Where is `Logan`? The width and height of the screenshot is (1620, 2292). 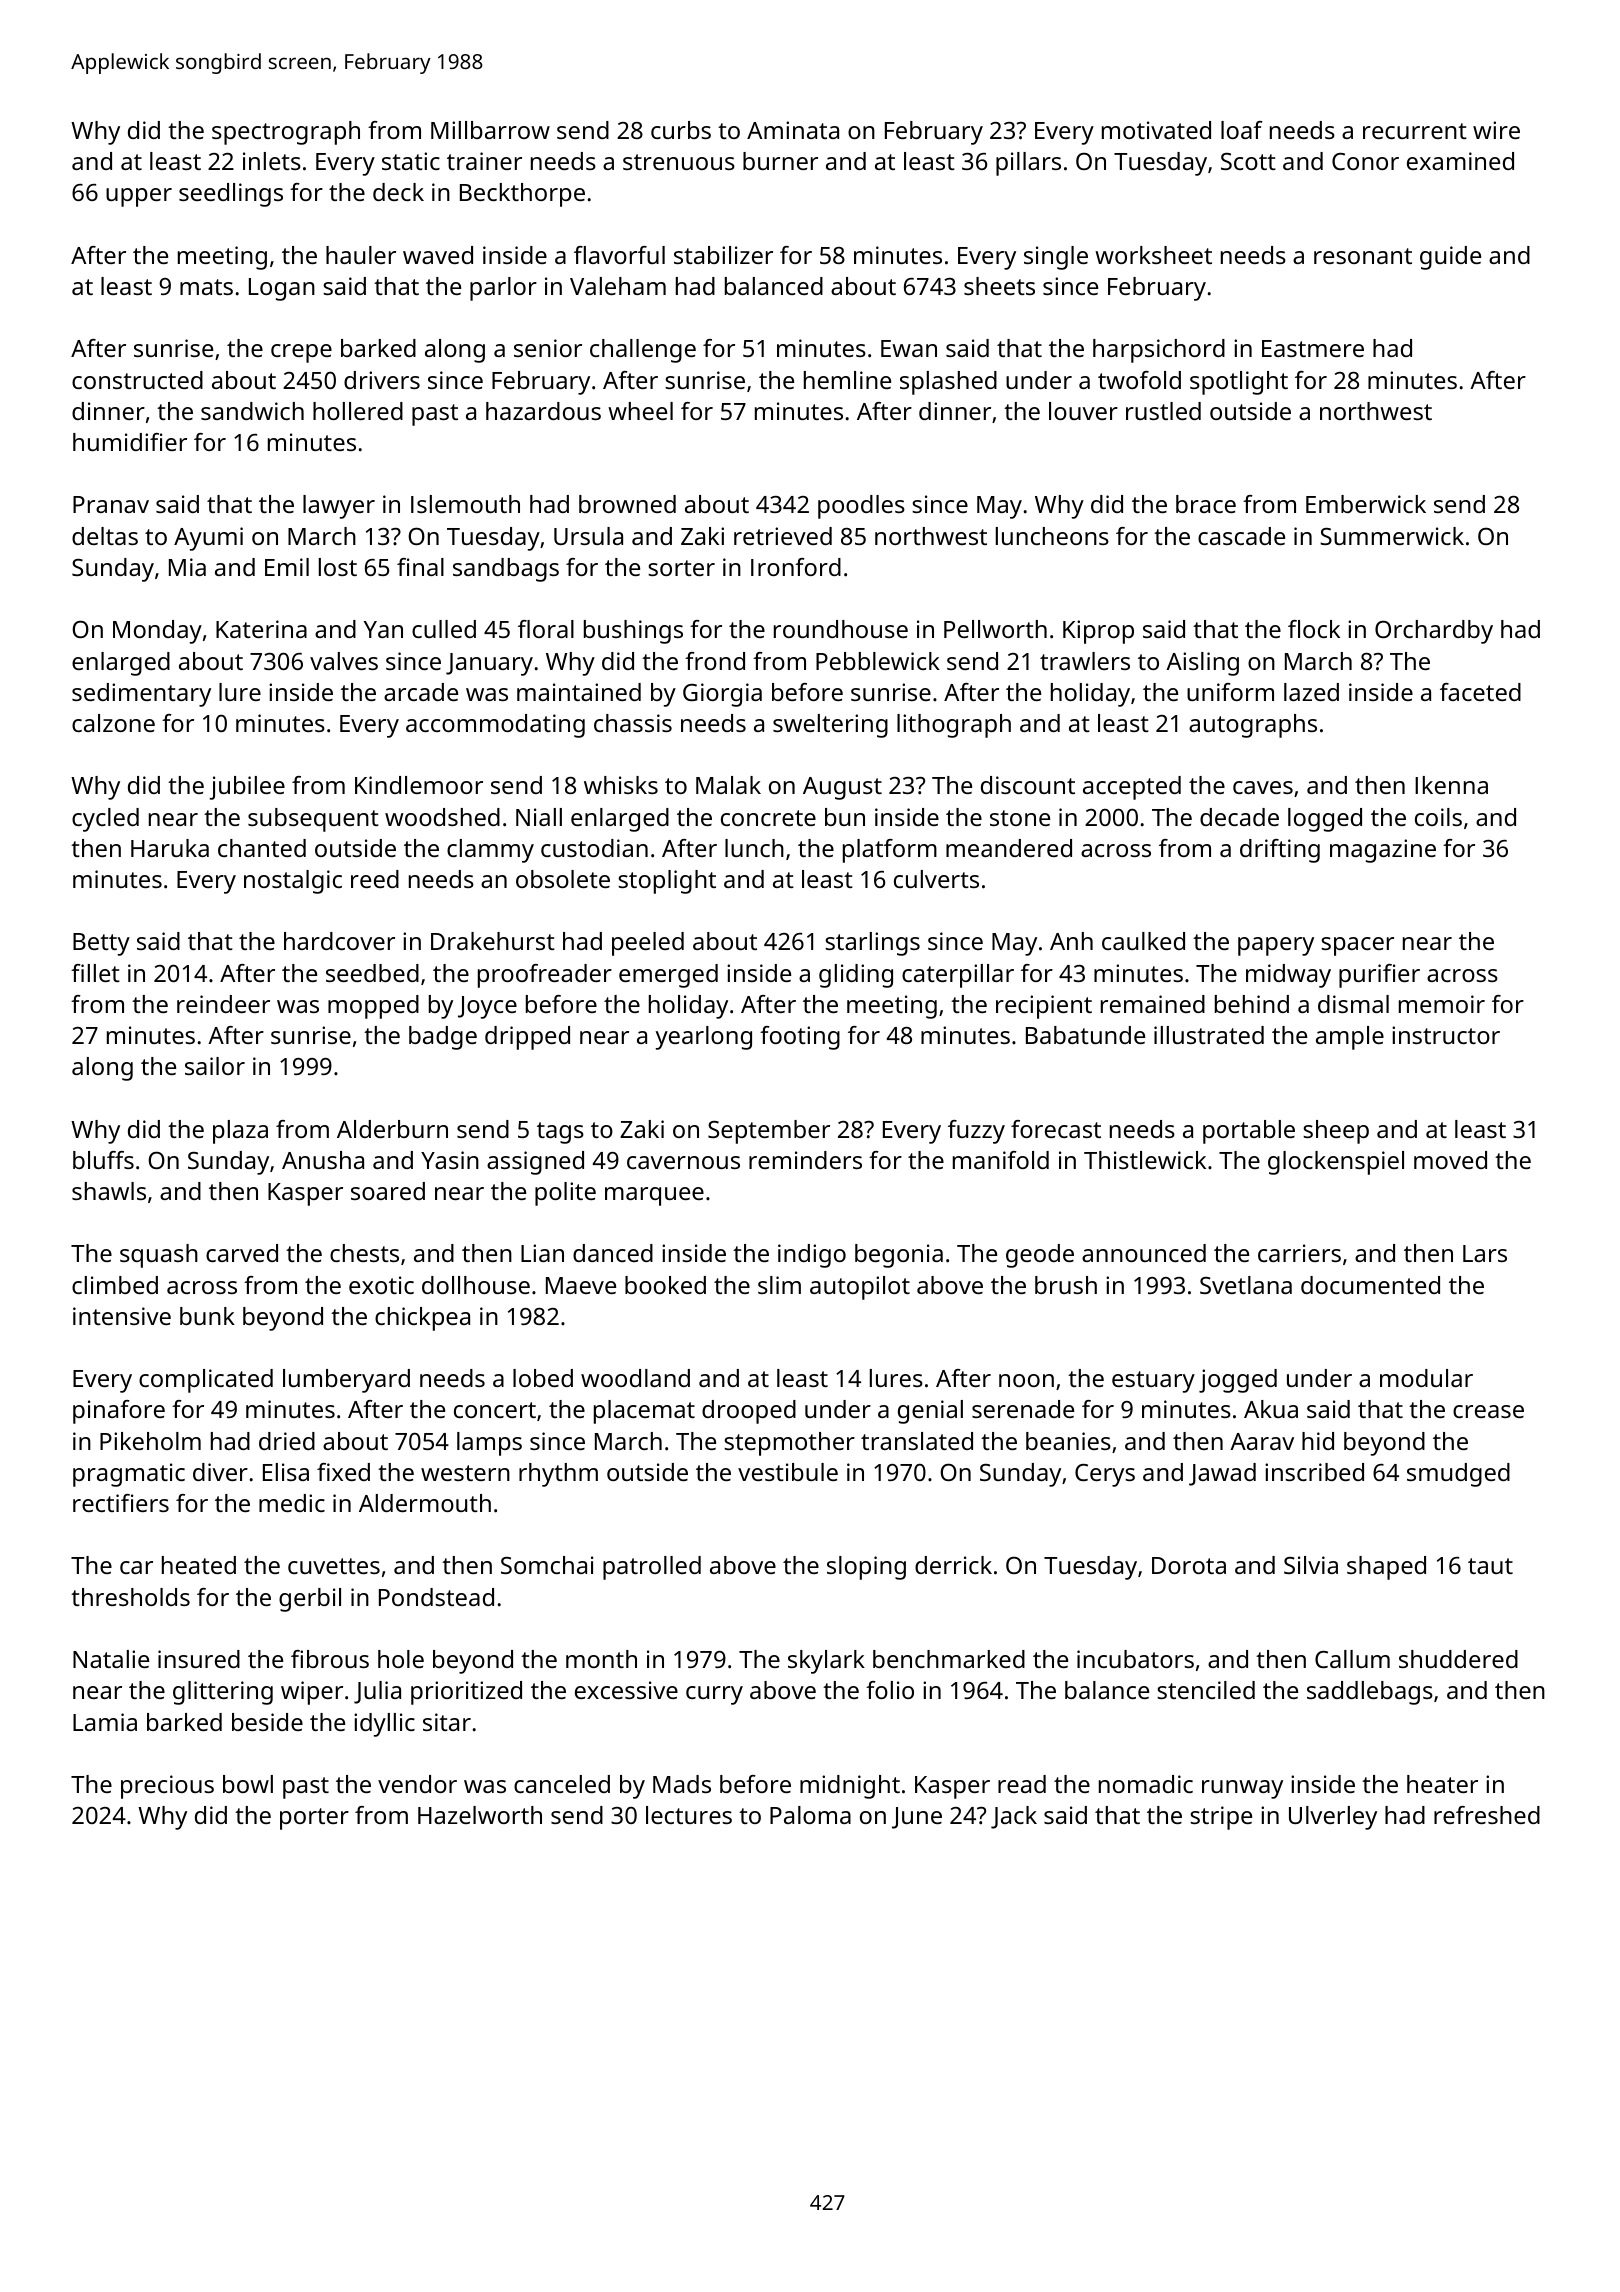
Logan is located at coordinates (282, 289).
